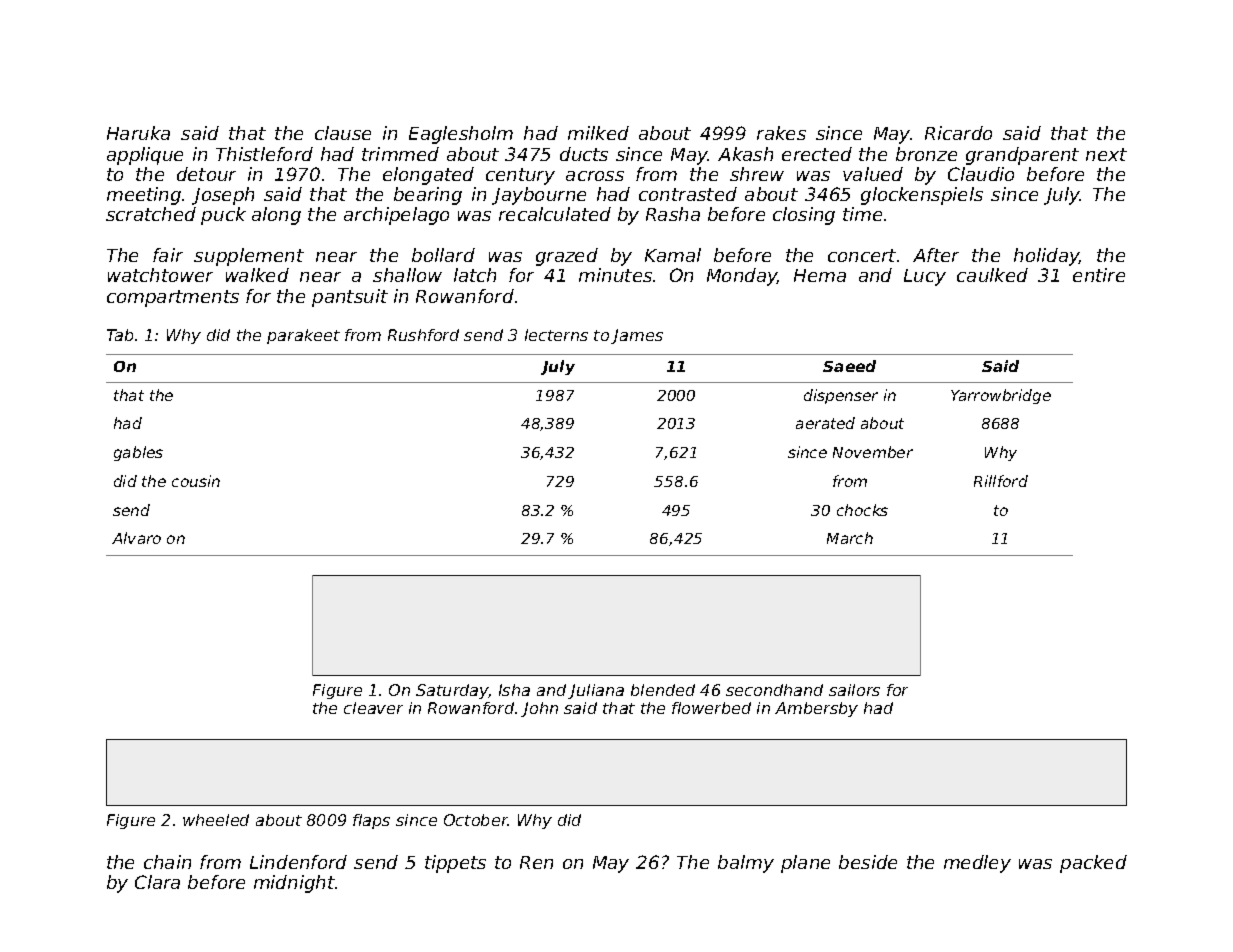 The image size is (1233, 952). Describe the element at coordinates (136, 538) in the page. I see `Alvaro` at that location.
